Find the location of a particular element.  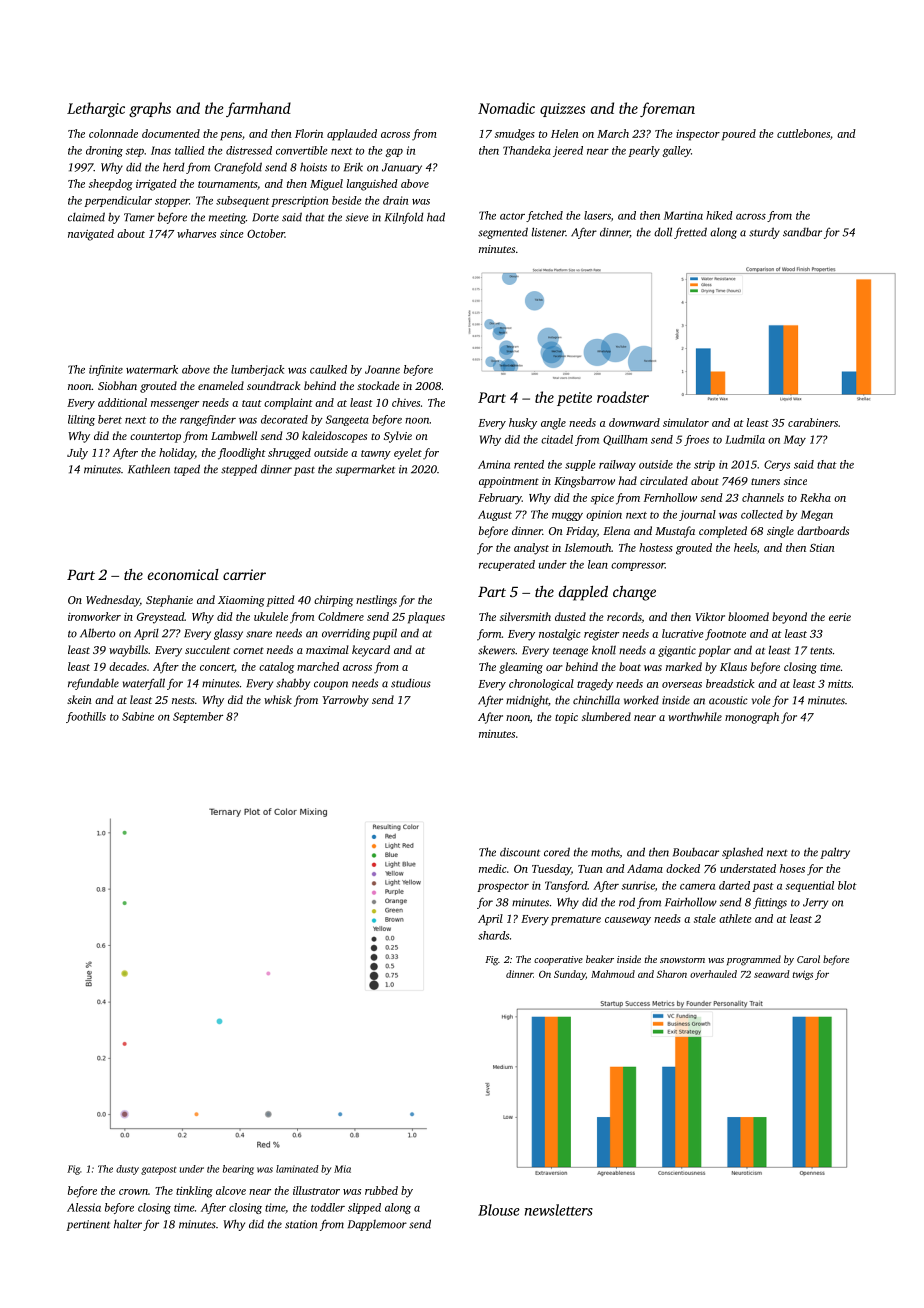

tournaments is located at coordinates (227, 184).
